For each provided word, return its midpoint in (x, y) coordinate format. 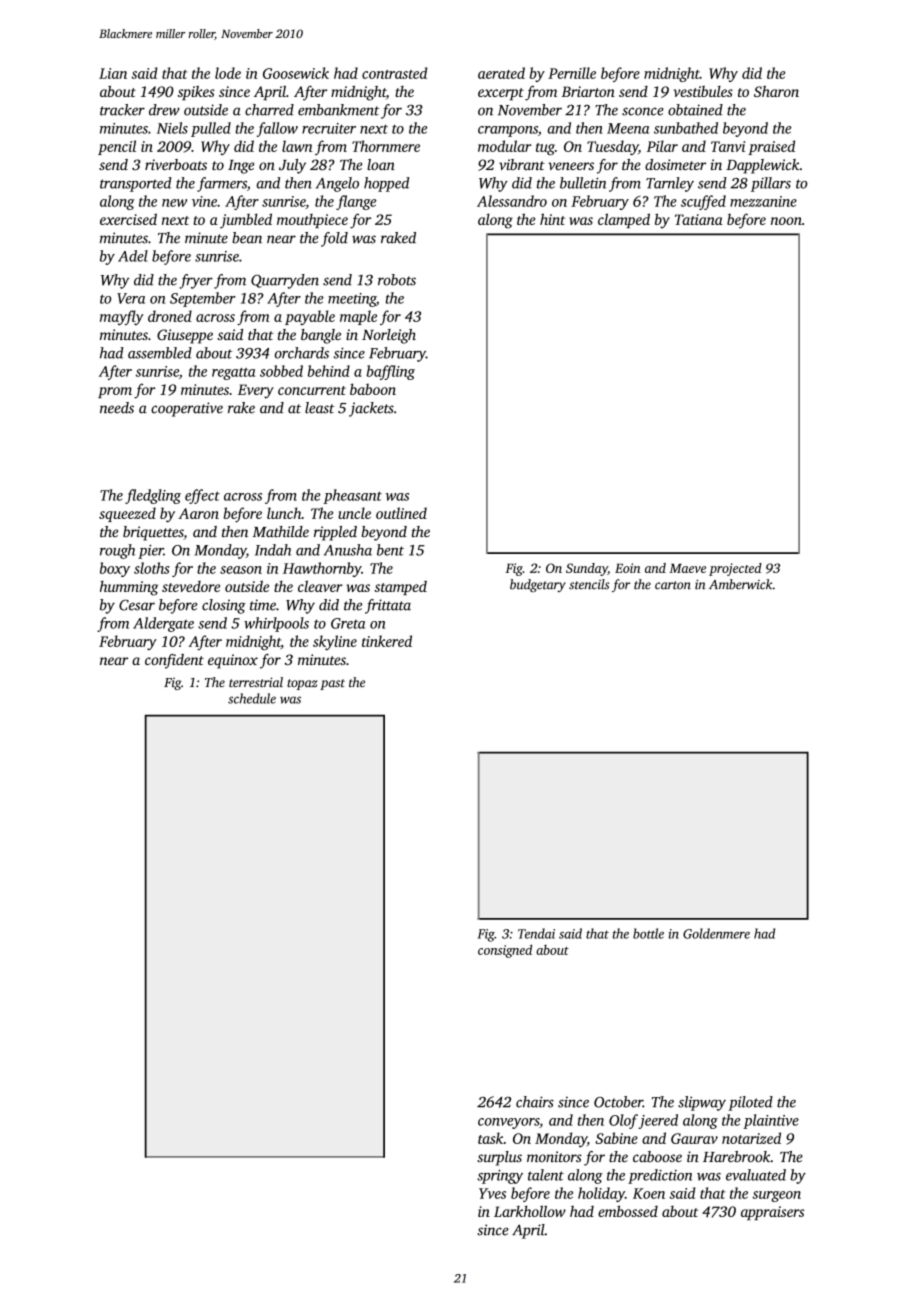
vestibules (703, 91)
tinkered (387, 641)
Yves (492, 1193)
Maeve (687, 568)
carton (673, 585)
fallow (277, 129)
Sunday (587, 569)
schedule (252, 698)
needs (117, 408)
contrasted (394, 73)
